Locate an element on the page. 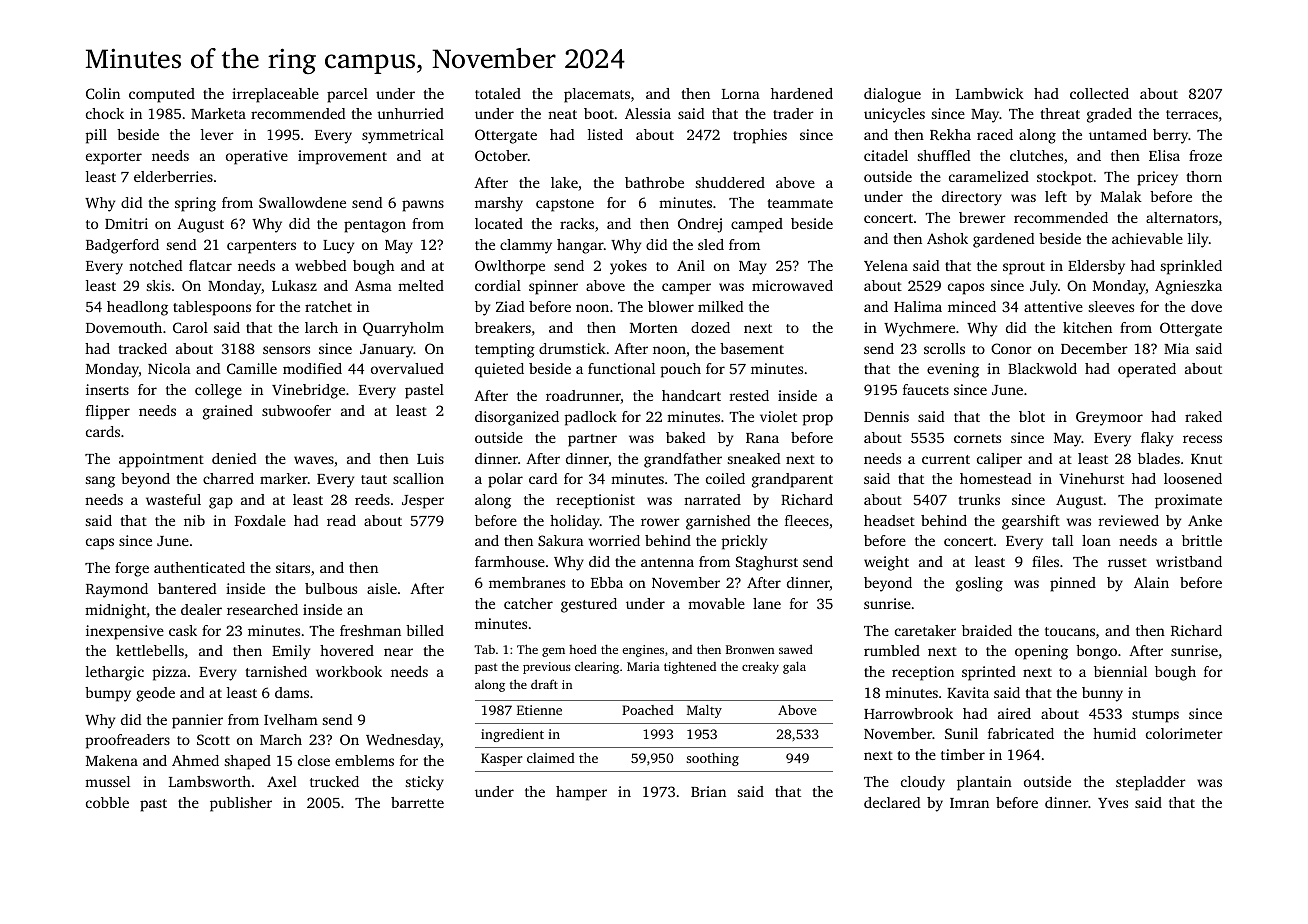  taut is located at coordinates (374, 479).
